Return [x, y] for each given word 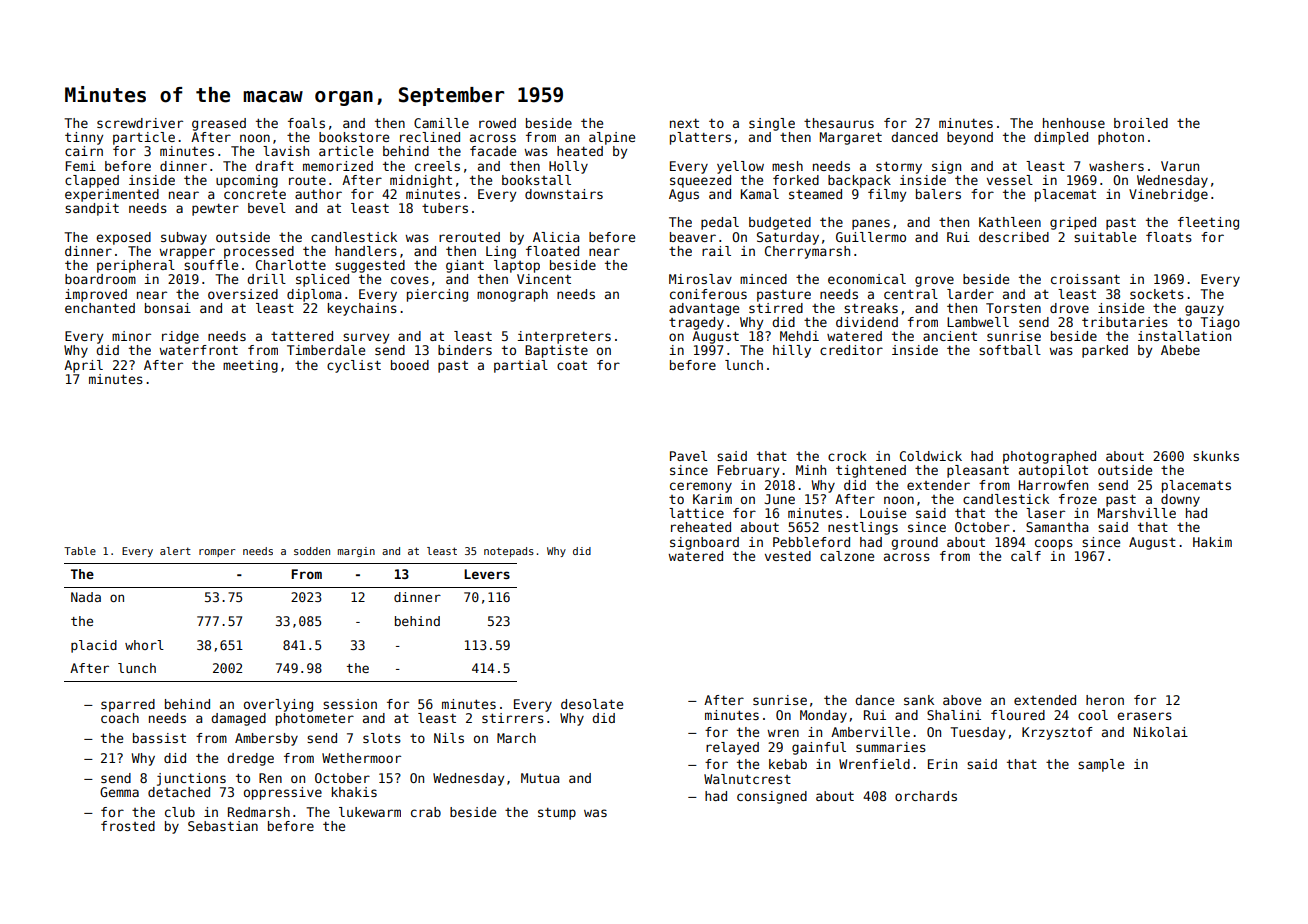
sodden [312, 551]
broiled [1141, 123]
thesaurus [839, 123]
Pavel [688, 456]
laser [1045, 513]
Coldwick [931, 456]
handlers [366, 251]
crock [847, 456]
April [83, 366]
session [350, 704]
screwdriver [140, 123]
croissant [1085, 279]
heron [1105, 700]
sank [919, 700]
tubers [445, 208]
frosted [128, 826]
